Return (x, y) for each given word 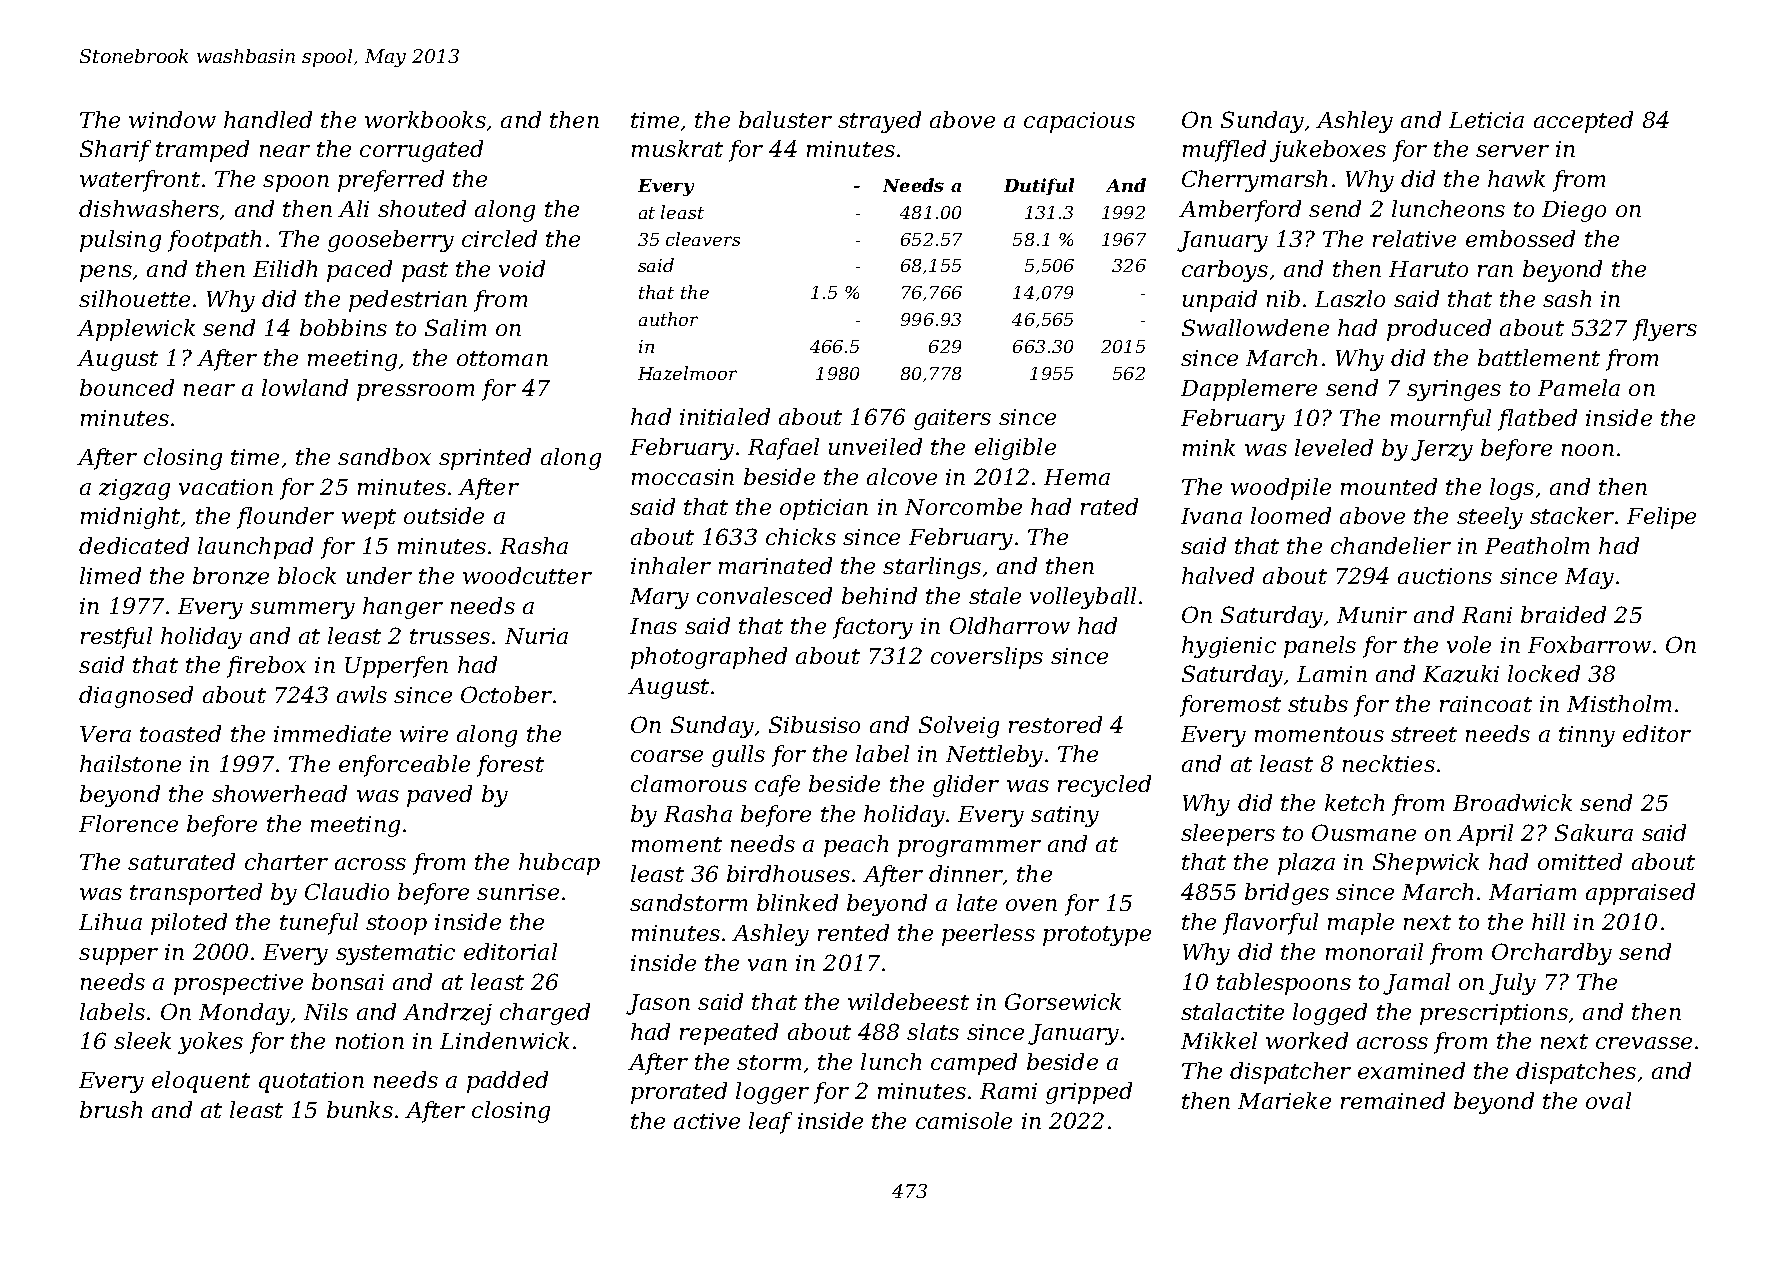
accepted (1583, 122)
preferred (391, 181)
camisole (964, 1120)
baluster (785, 119)
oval (1608, 1100)
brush (111, 1109)
